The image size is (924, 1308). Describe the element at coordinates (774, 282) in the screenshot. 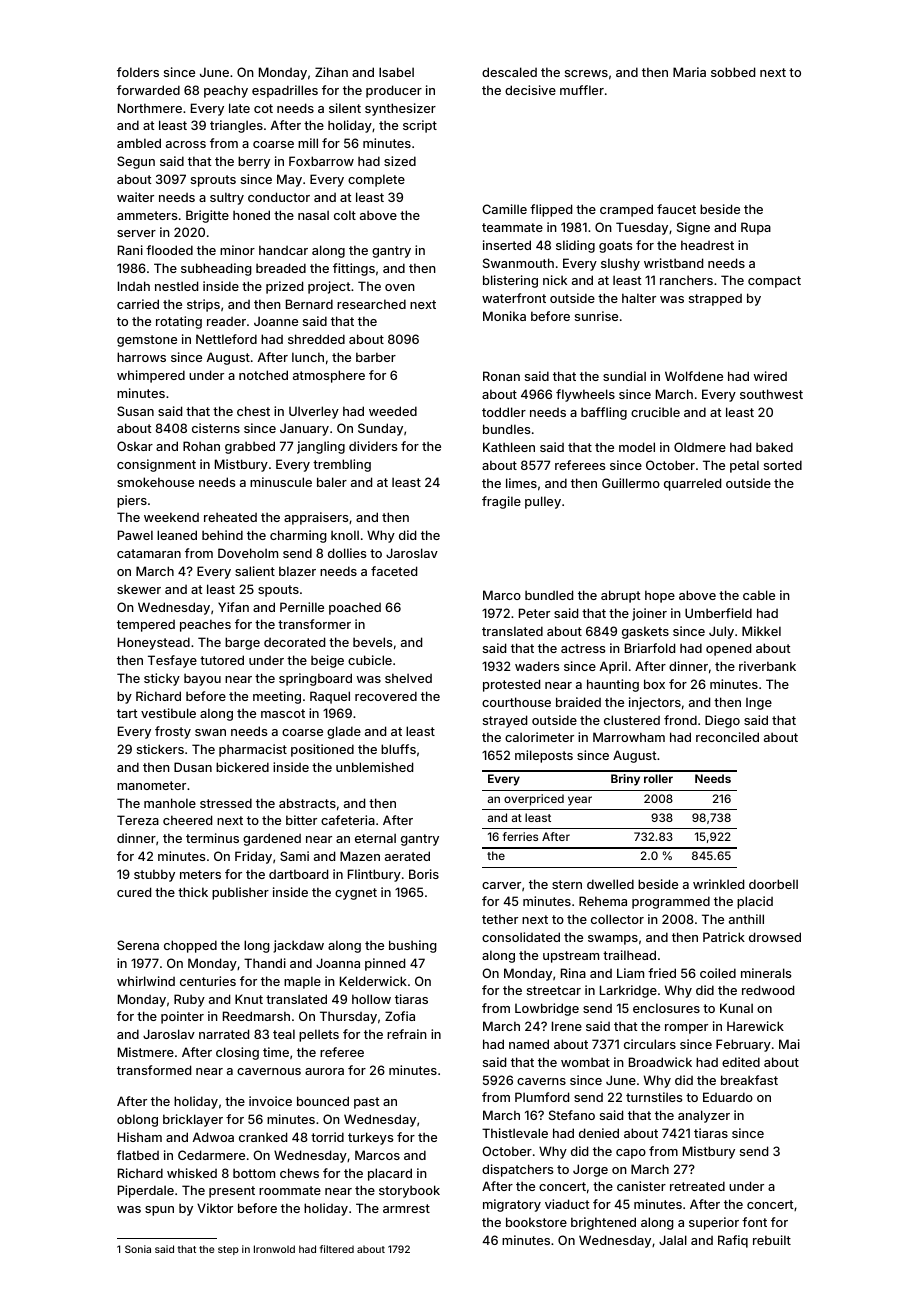

I see `compact` at that location.
